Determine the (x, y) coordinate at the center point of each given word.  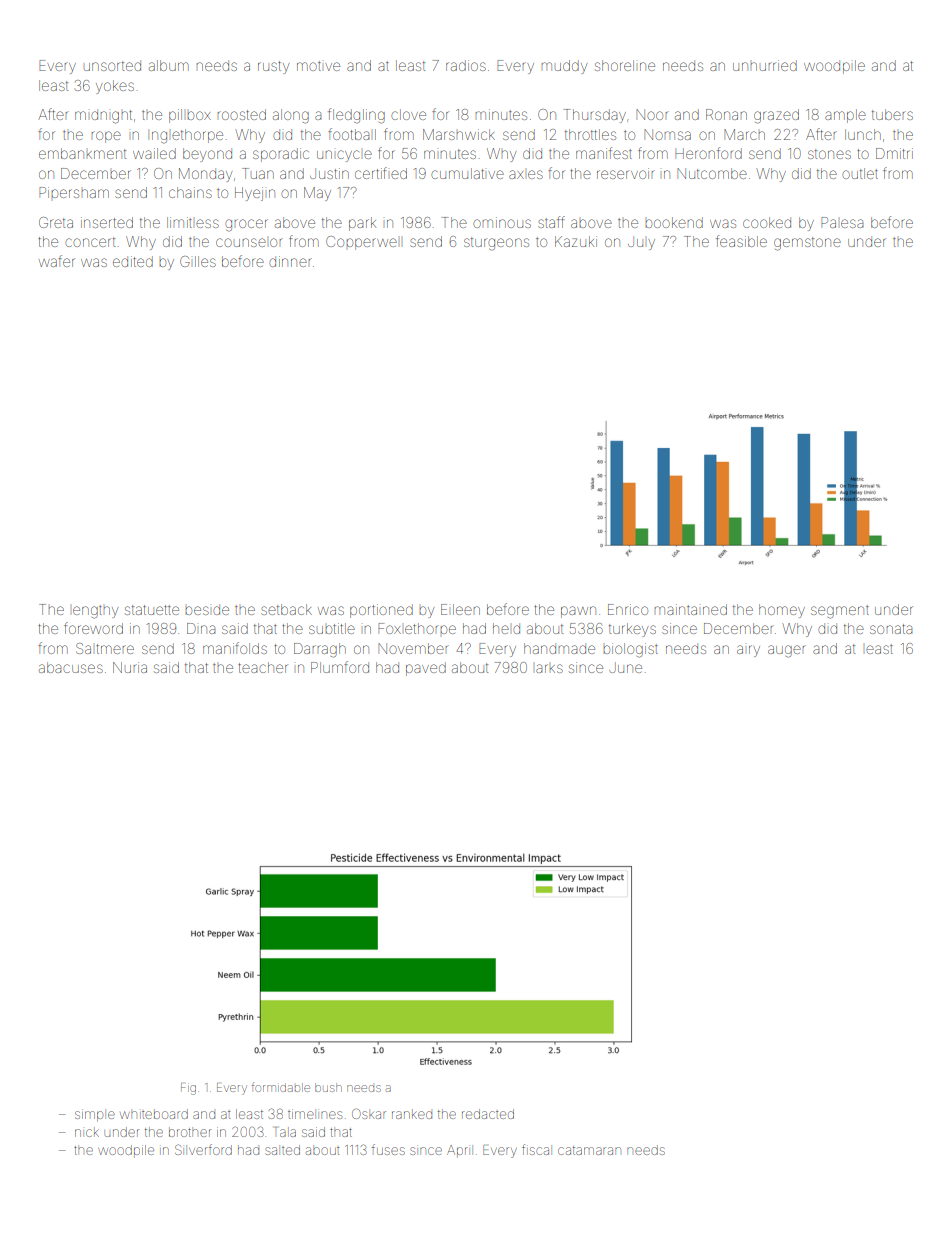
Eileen (460, 609)
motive (318, 66)
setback (286, 609)
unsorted (112, 65)
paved (426, 669)
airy (748, 651)
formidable (281, 1087)
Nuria (130, 667)
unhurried (765, 65)
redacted (488, 1114)
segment (840, 612)
